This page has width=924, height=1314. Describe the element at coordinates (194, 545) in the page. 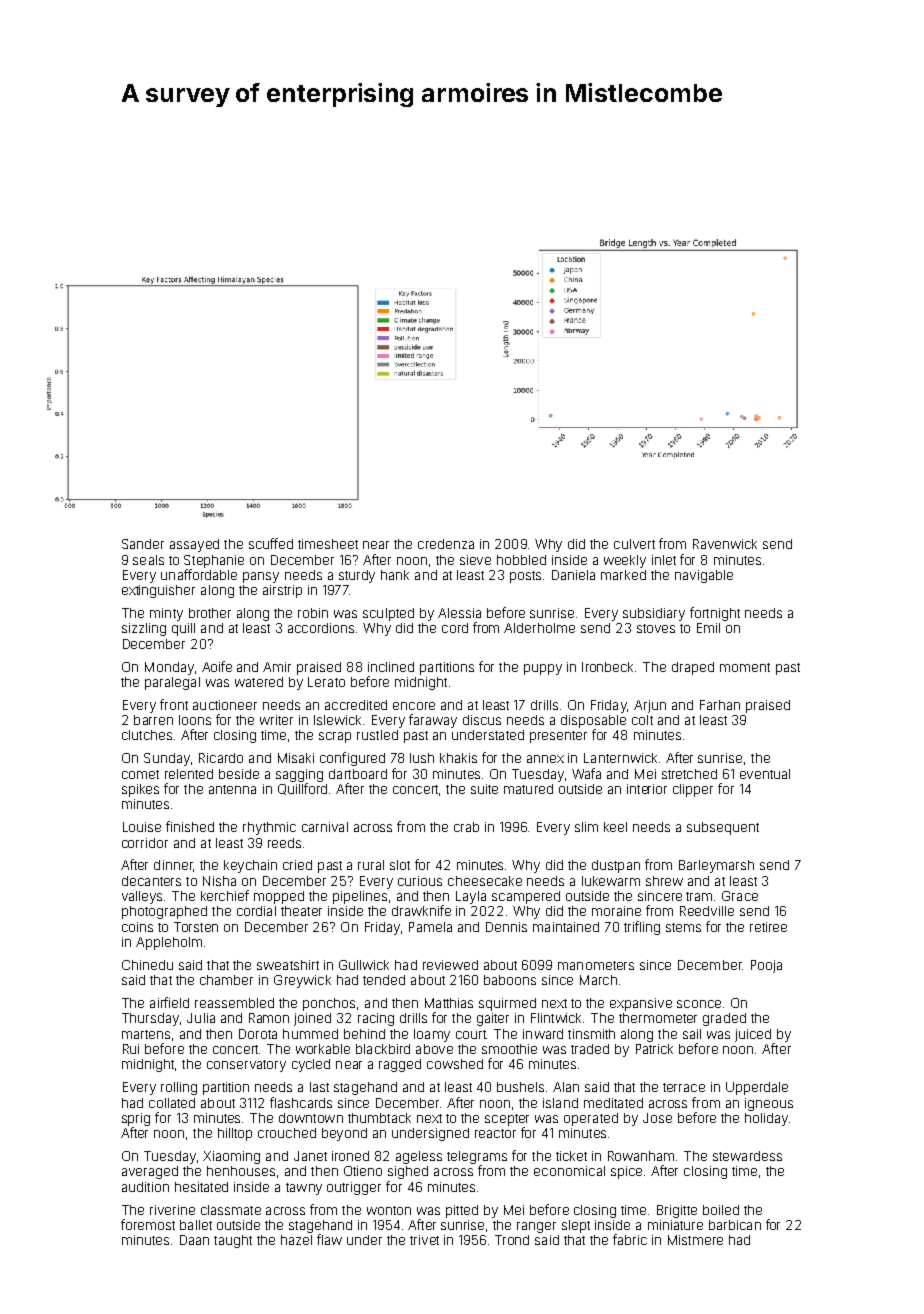

I see `assayed` at that location.
